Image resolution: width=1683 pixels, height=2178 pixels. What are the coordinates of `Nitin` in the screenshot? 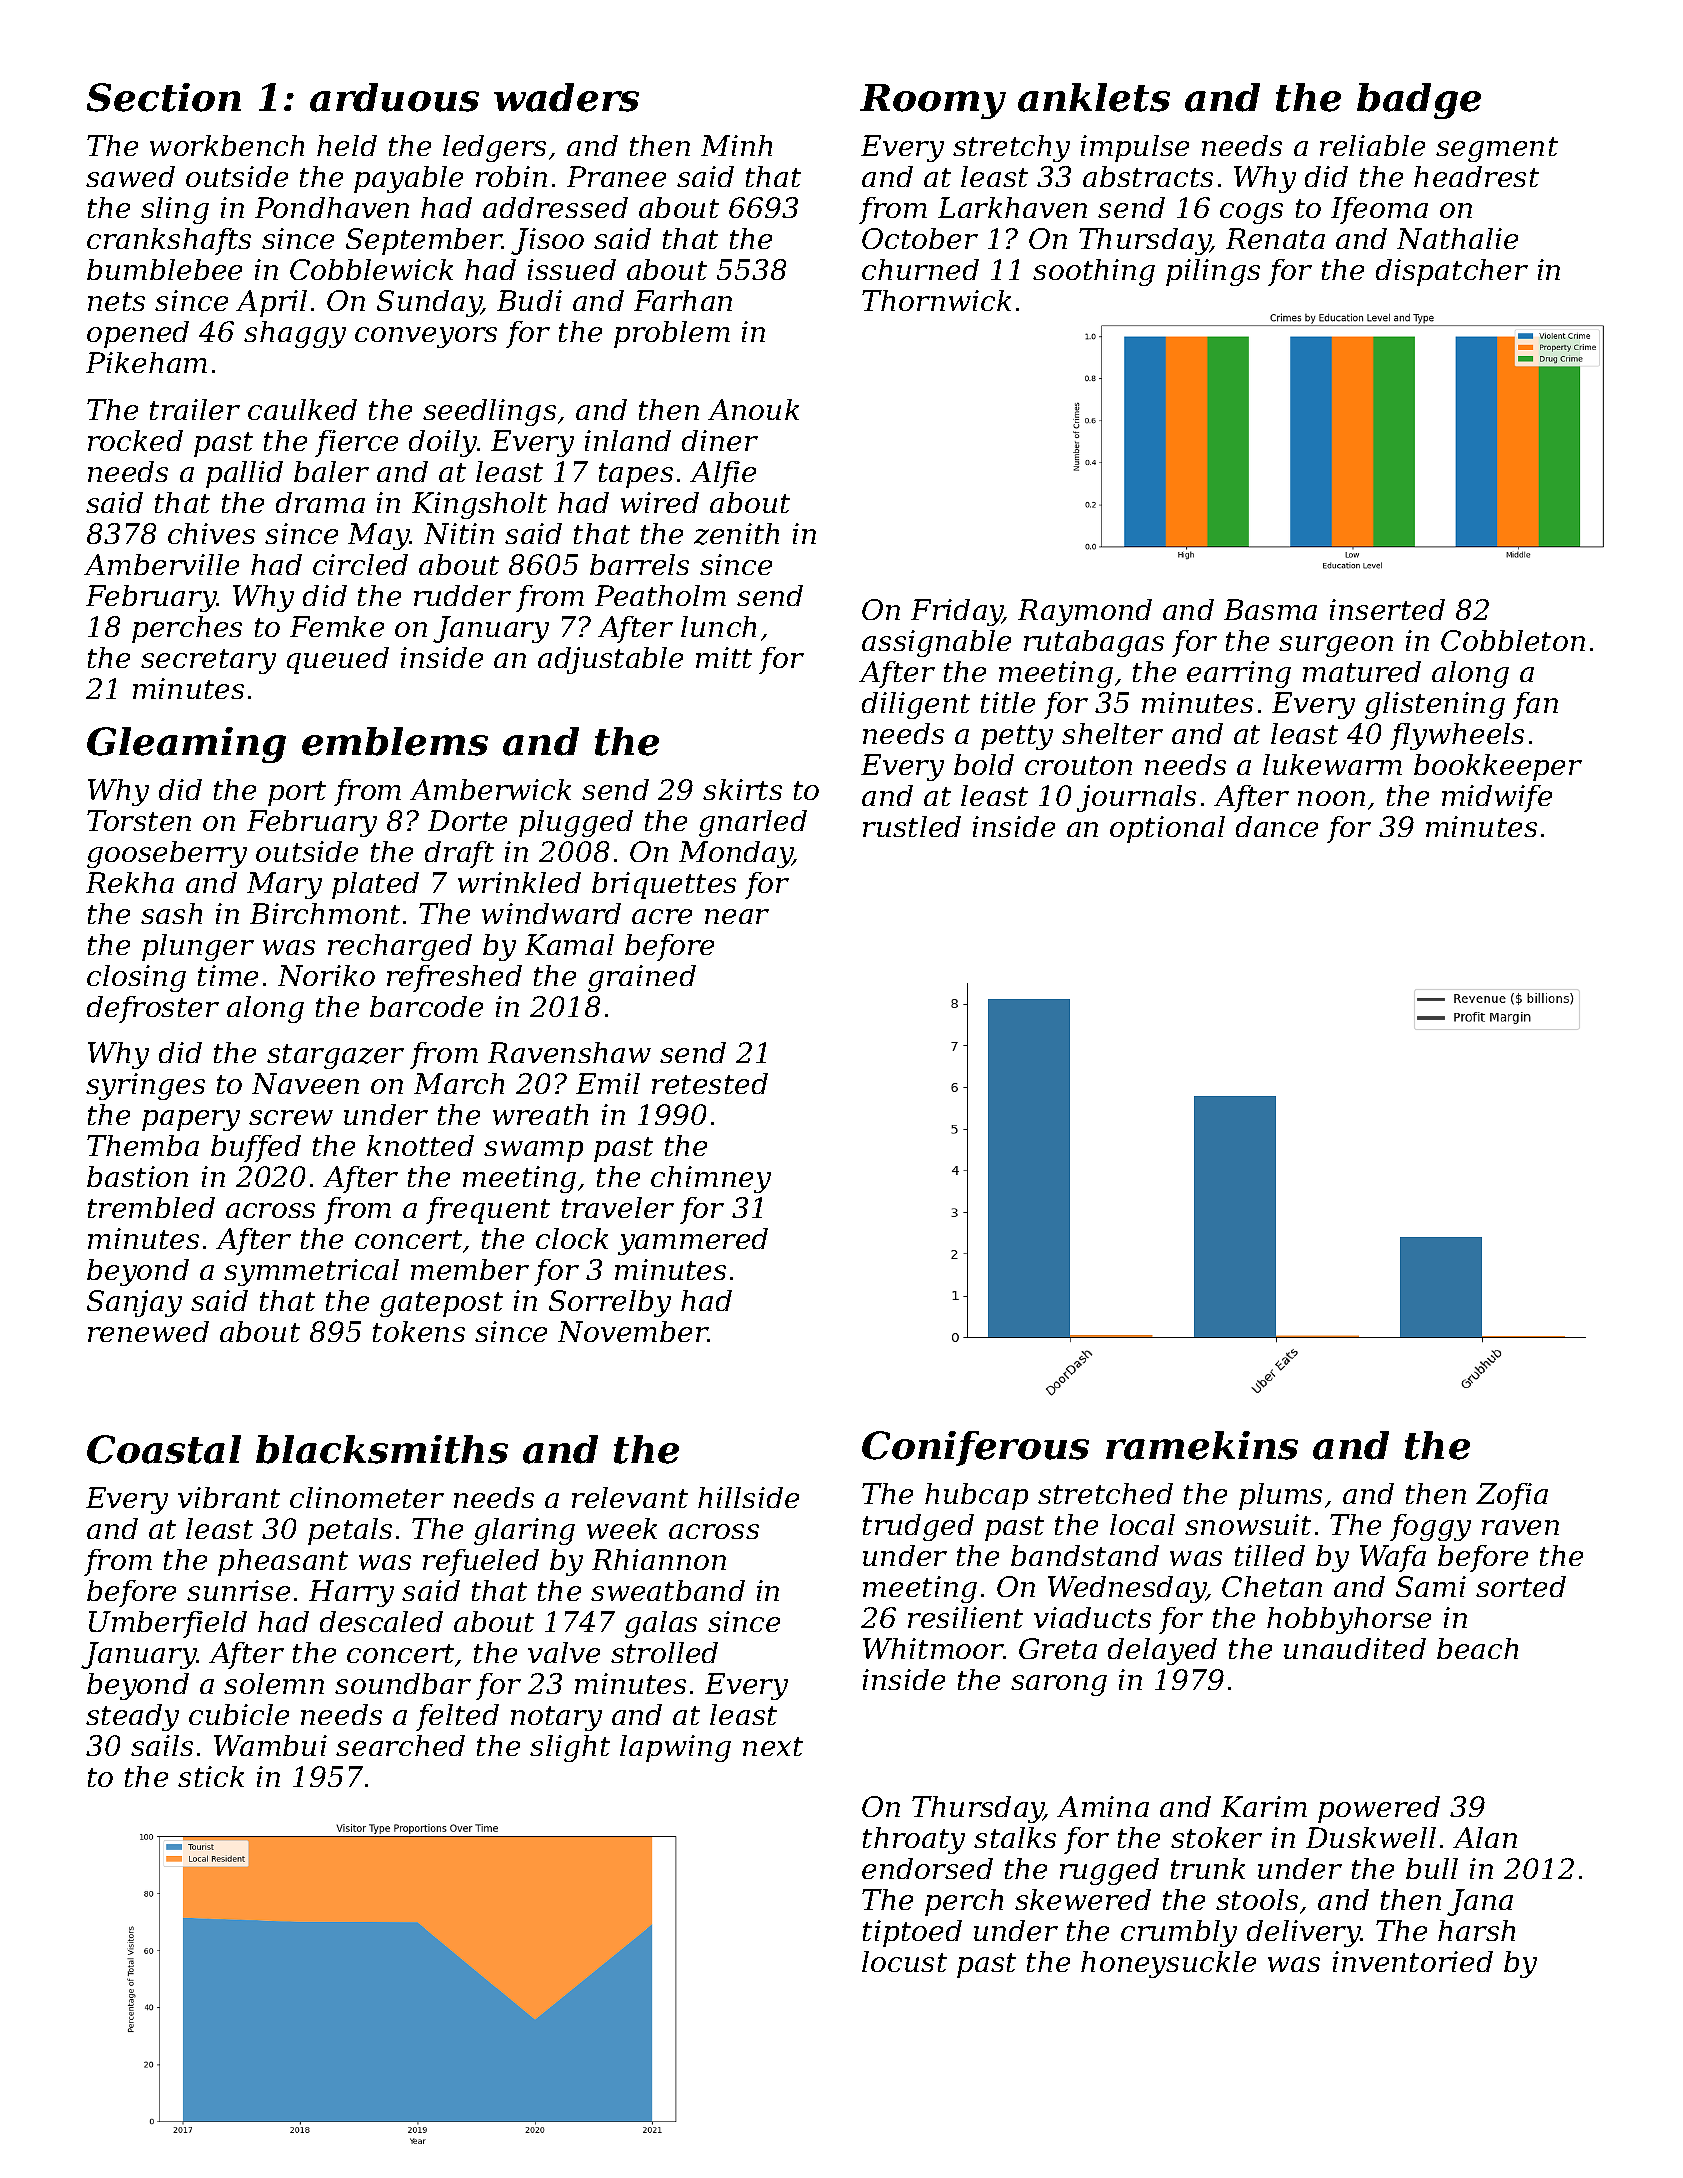 It's located at (459, 533).
